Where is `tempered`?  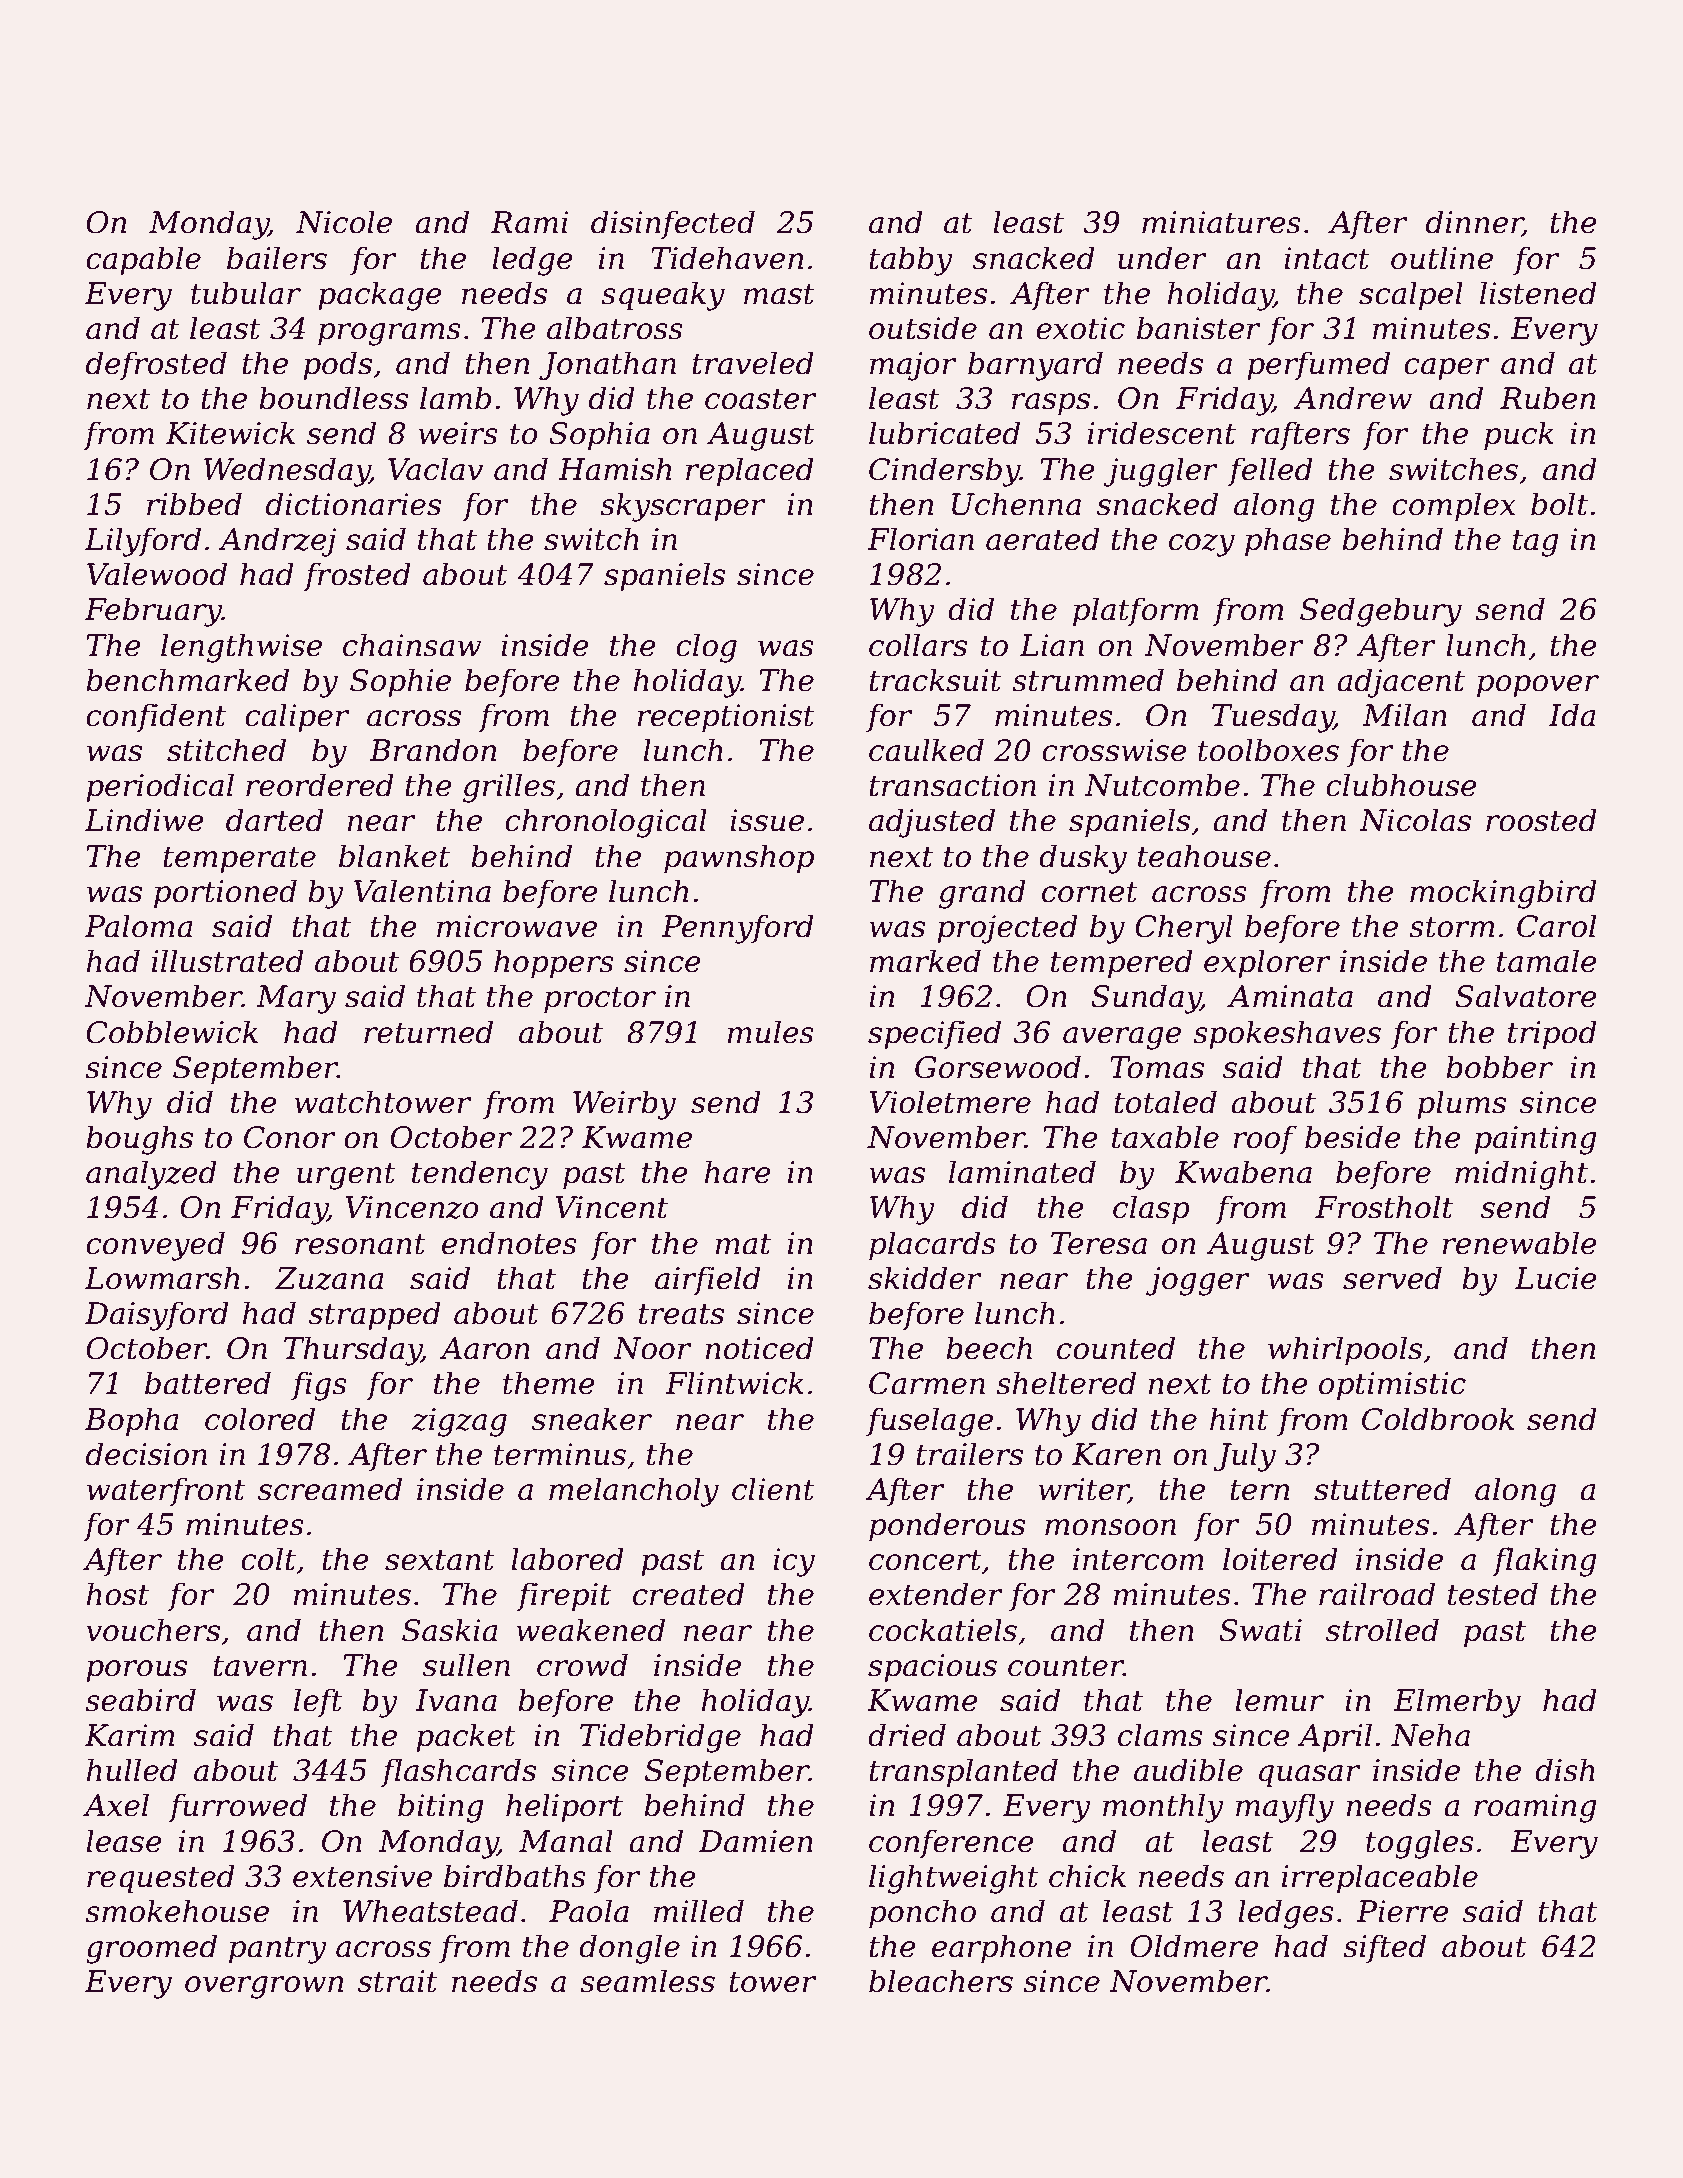 tempered is located at coordinates (1122, 963).
